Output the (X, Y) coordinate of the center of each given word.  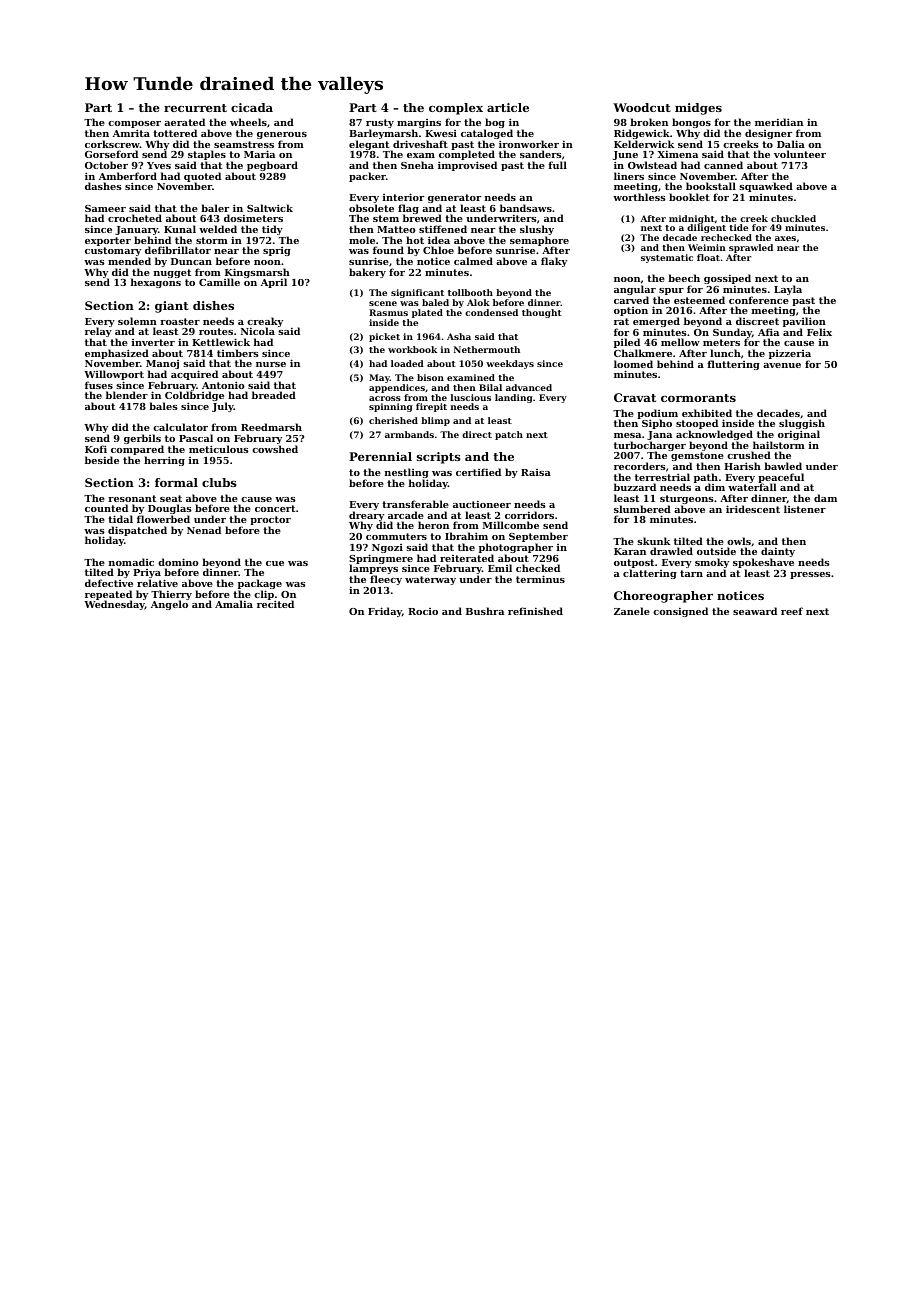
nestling (407, 473)
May (379, 378)
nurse (271, 364)
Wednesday (114, 605)
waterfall (752, 487)
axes (785, 238)
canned (723, 165)
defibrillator (178, 250)
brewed (422, 218)
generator (454, 198)
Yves (159, 165)
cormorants (698, 398)
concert (275, 508)
